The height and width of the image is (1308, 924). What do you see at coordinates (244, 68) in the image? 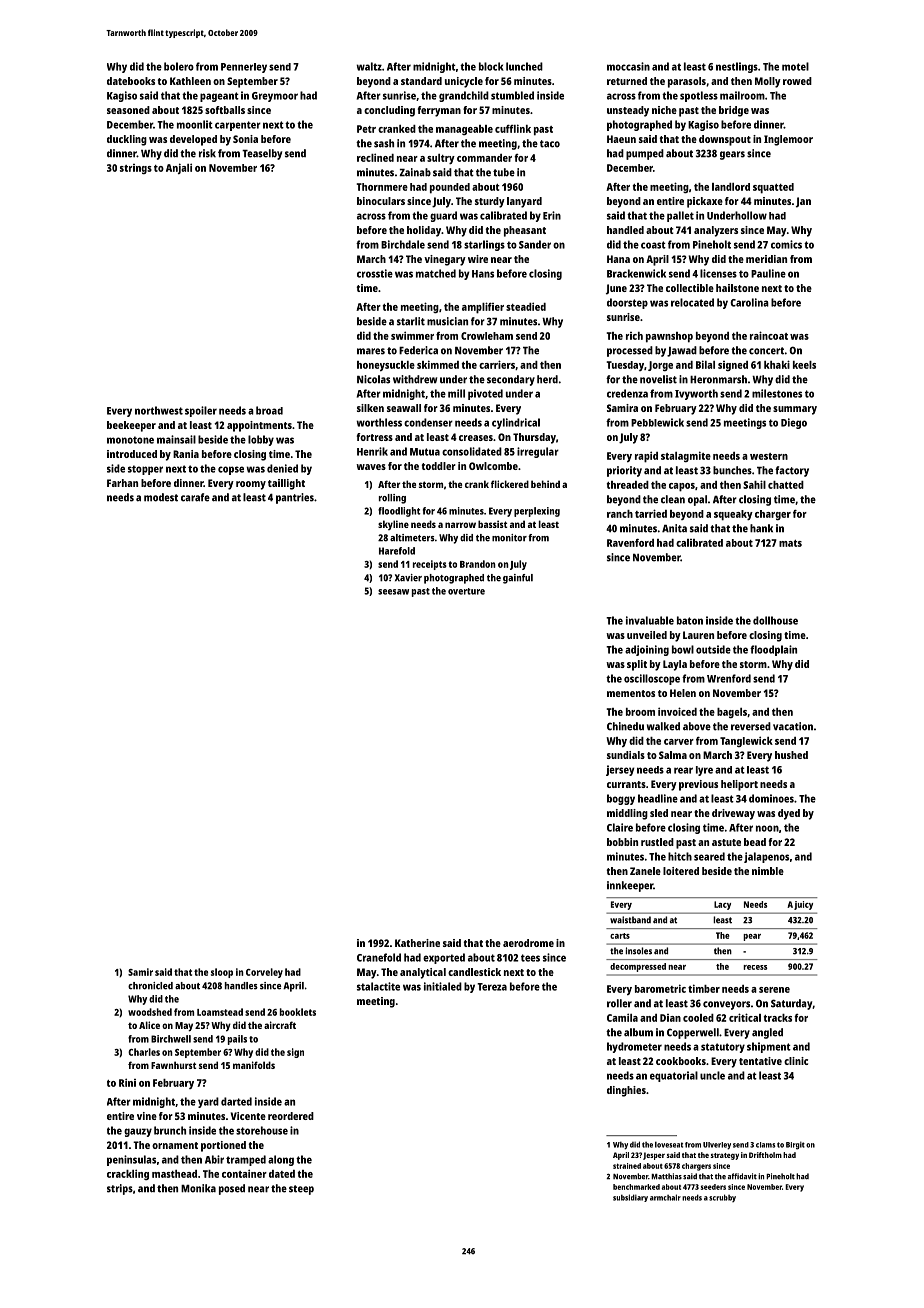
I see `Pennerley` at bounding box center [244, 68].
